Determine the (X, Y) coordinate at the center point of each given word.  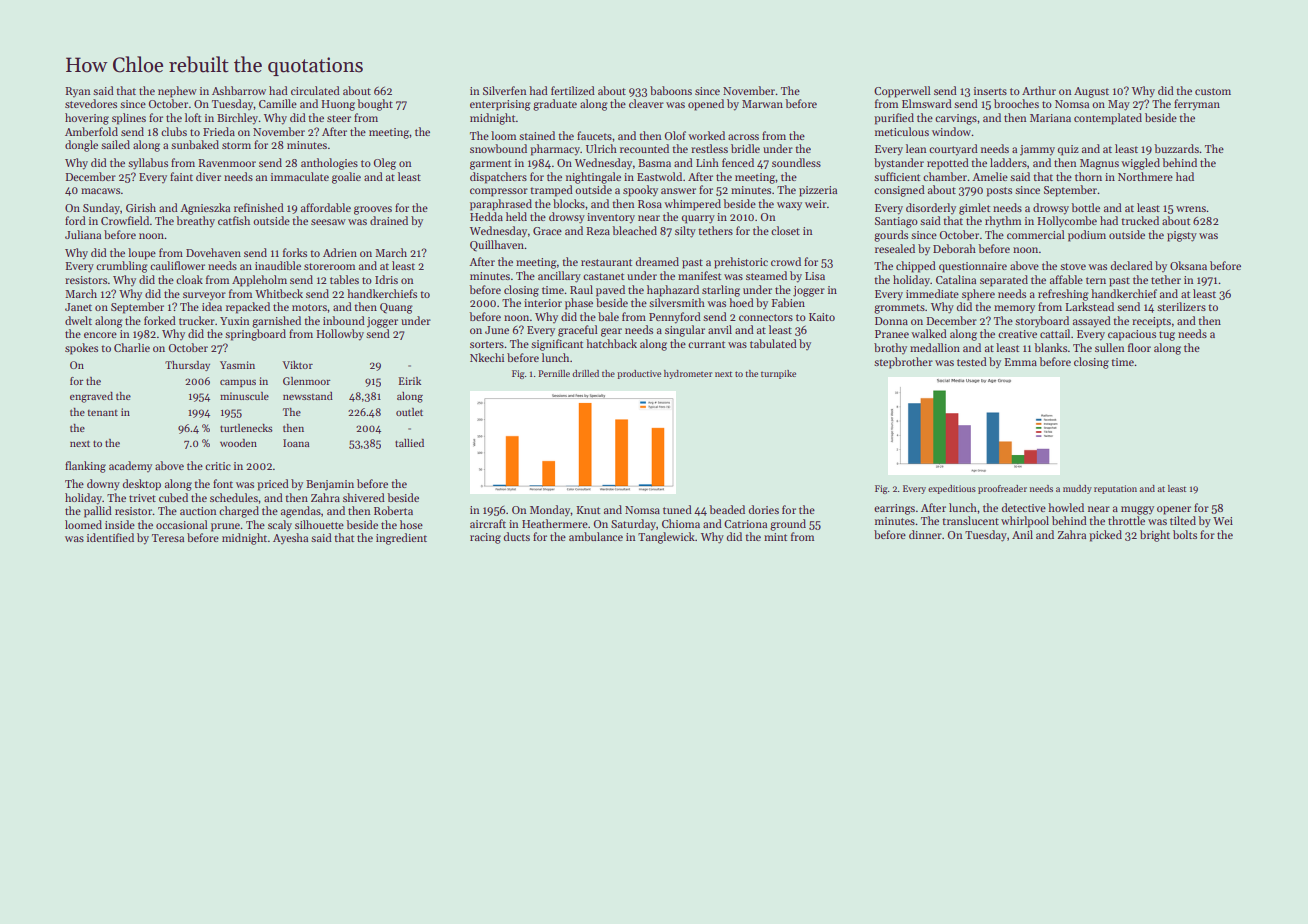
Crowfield (125, 220)
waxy (789, 206)
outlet (409, 412)
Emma (1020, 362)
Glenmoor (306, 381)
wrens (1191, 209)
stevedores (91, 103)
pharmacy (555, 150)
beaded (727, 509)
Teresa (168, 538)
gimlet (974, 209)
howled (1066, 507)
